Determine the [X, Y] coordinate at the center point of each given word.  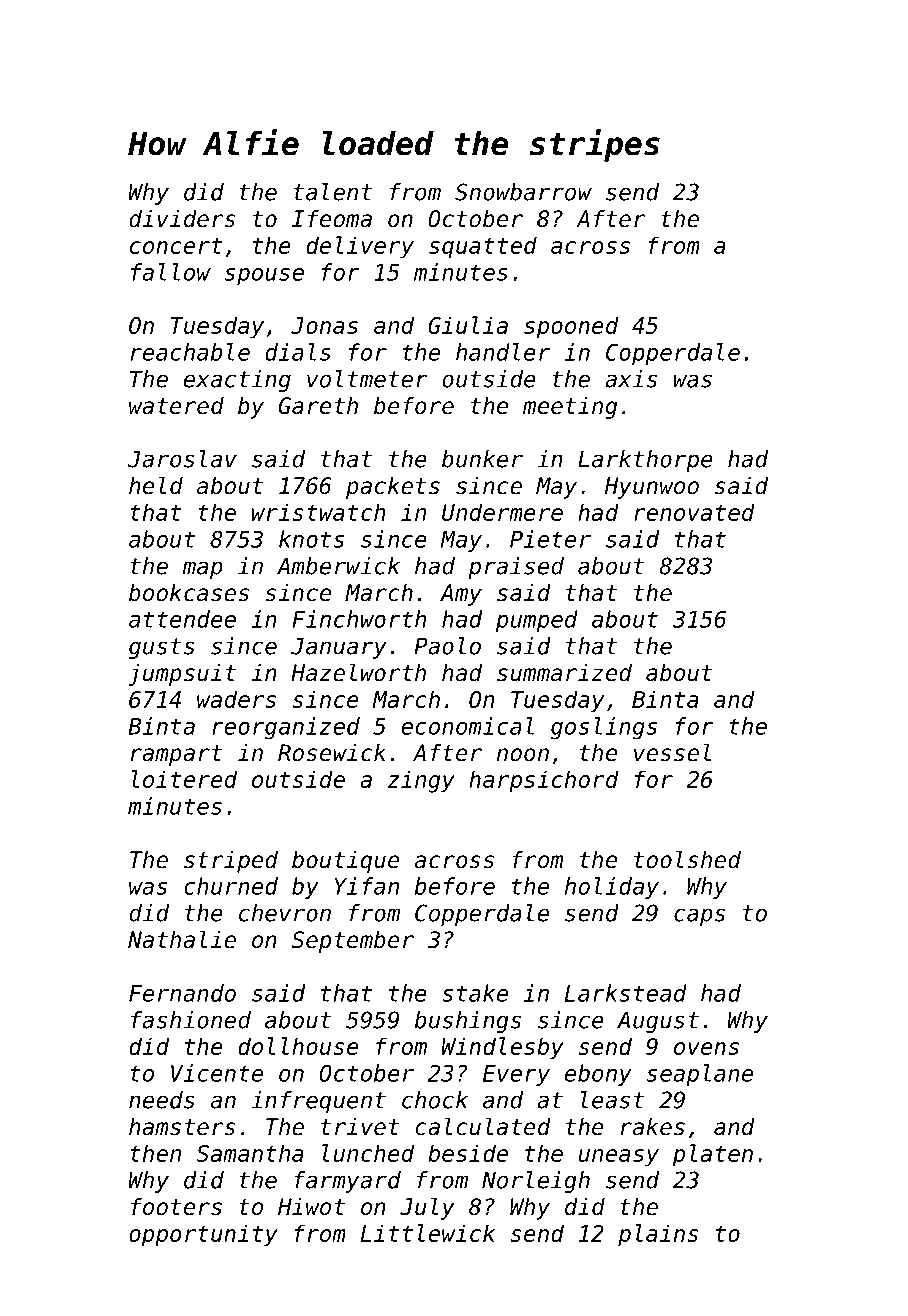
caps [699, 917]
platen [713, 1155]
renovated [694, 512]
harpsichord [544, 781]
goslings [604, 728]
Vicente [217, 1073]
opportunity [203, 1235]
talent [333, 192]
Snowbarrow [523, 192]
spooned [571, 327]
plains [658, 1235]
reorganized [286, 728]
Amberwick [338, 566]
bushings [468, 1022]
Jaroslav [182, 459]
